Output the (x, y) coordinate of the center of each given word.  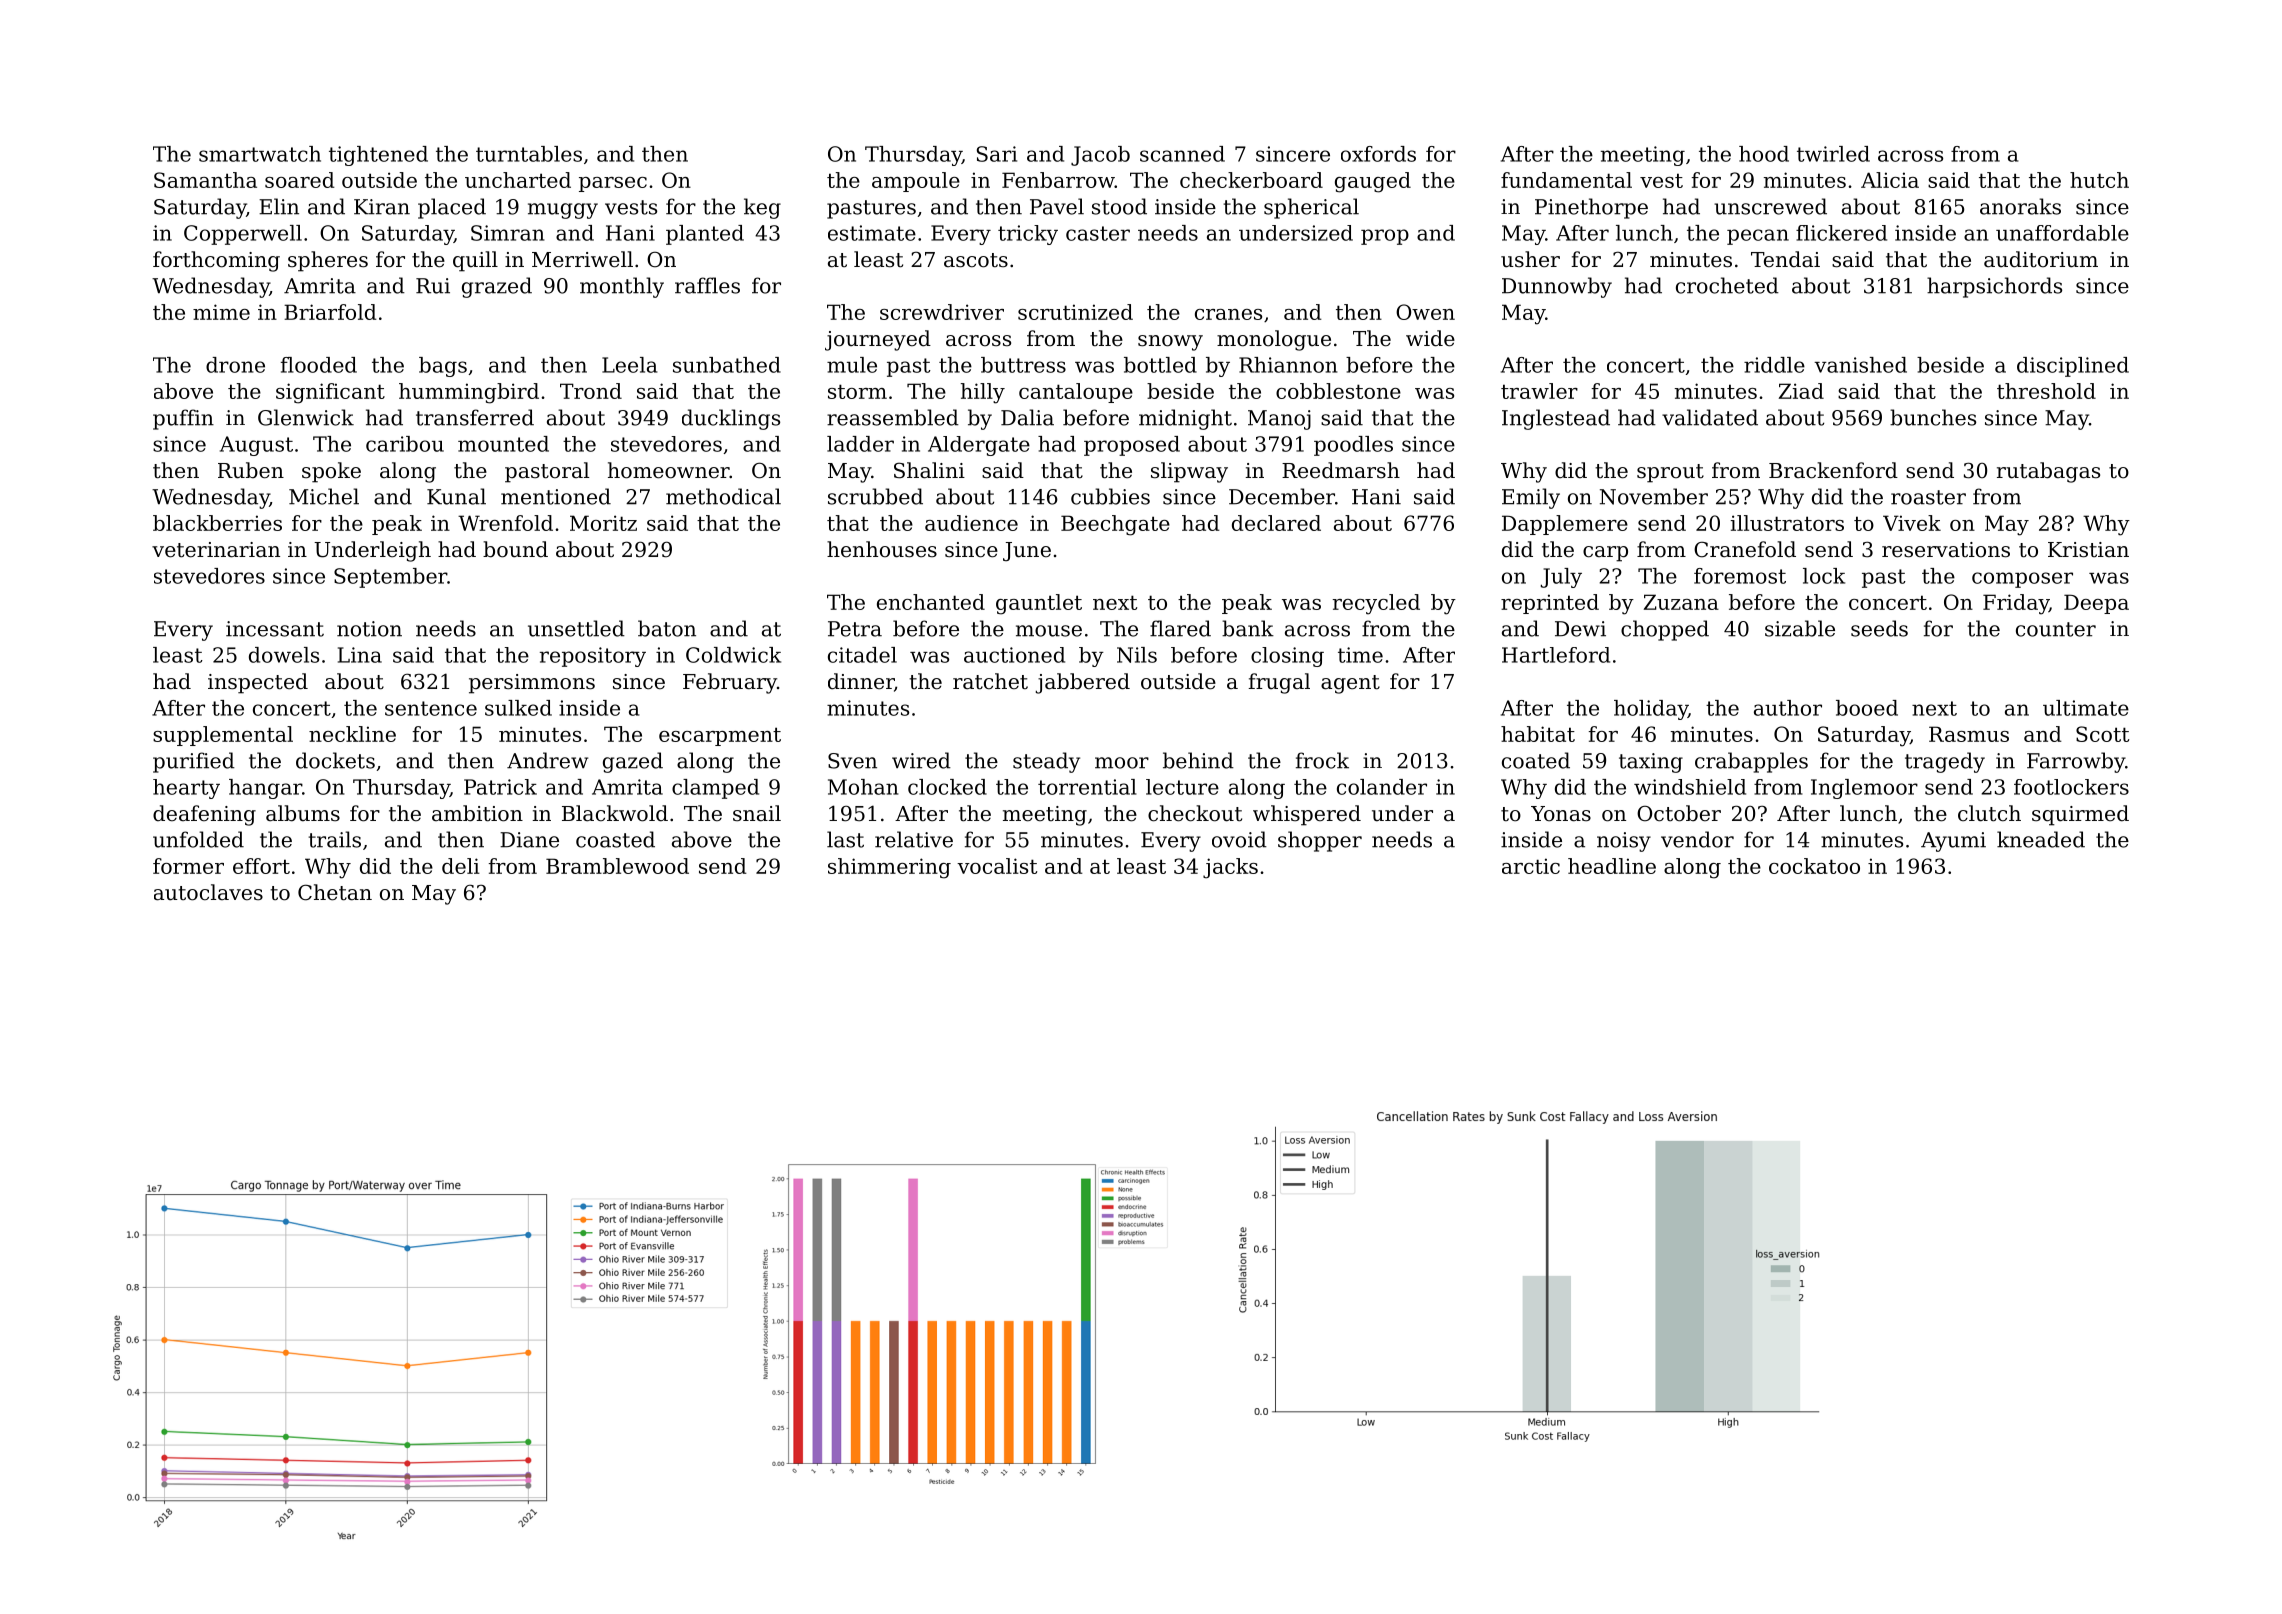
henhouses (882, 549)
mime (221, 312)
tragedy (1945, 762)
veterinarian (216, 550)
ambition (477, 813)
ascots (976, 260)
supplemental (223, 736)
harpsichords (1994, 287)
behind (1198, 760)
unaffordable (2062, 233)
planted (705, 235)
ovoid (1239, 839)
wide (1430, 338)
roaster (1928, 497)
